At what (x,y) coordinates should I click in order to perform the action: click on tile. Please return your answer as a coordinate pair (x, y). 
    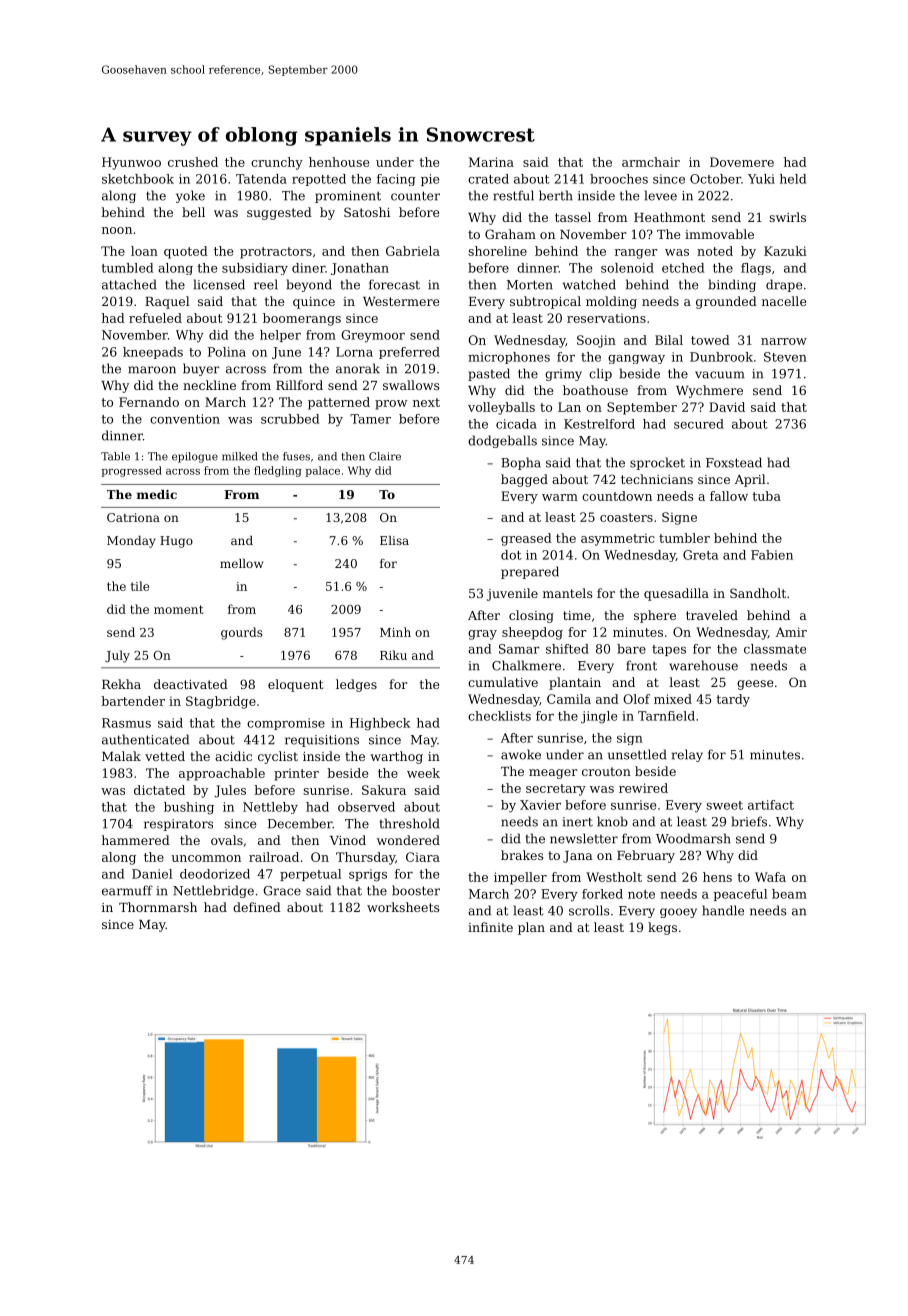
    Looking at the image, I should click on (140, 586).
